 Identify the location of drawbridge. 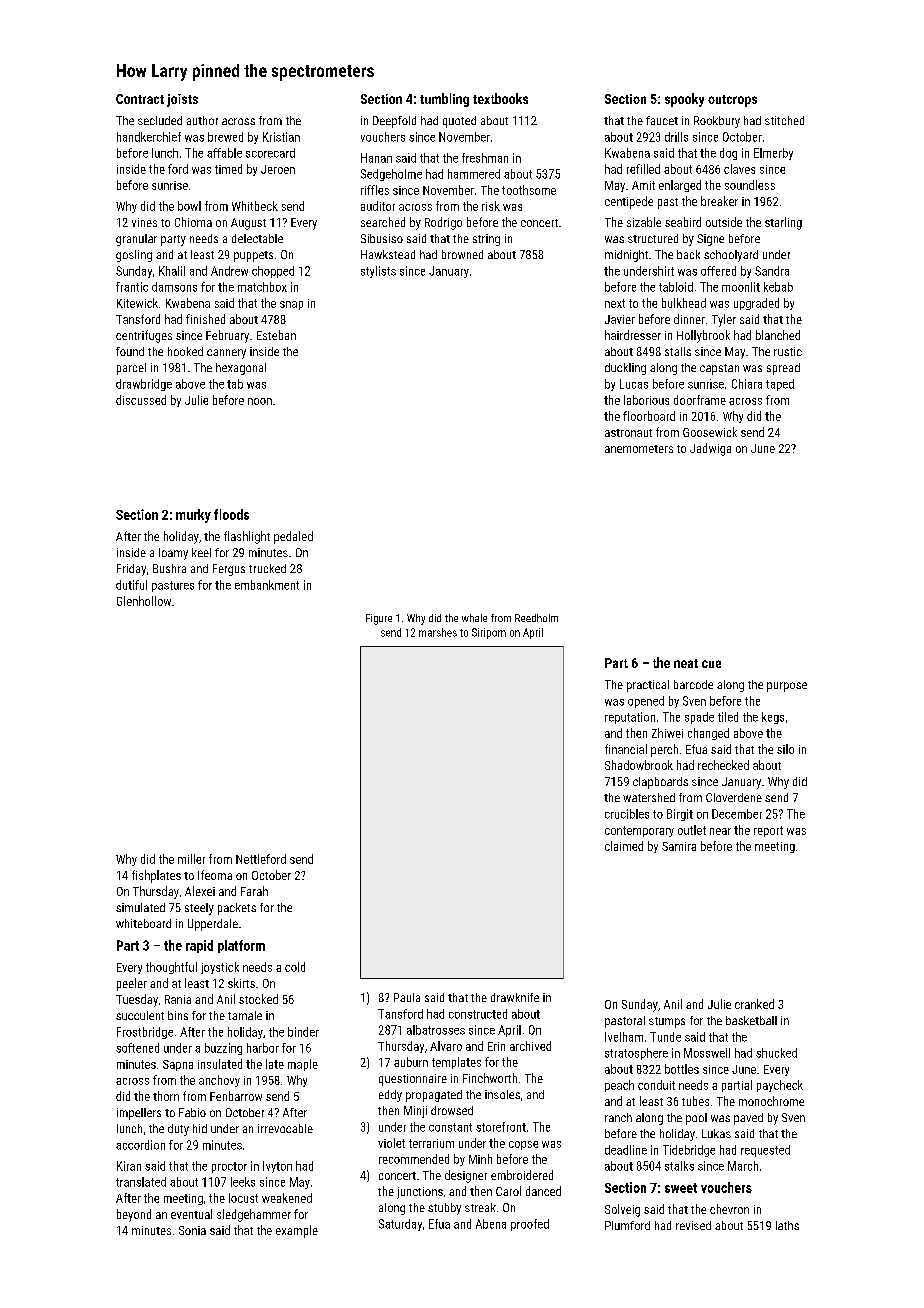
(144, 385).
